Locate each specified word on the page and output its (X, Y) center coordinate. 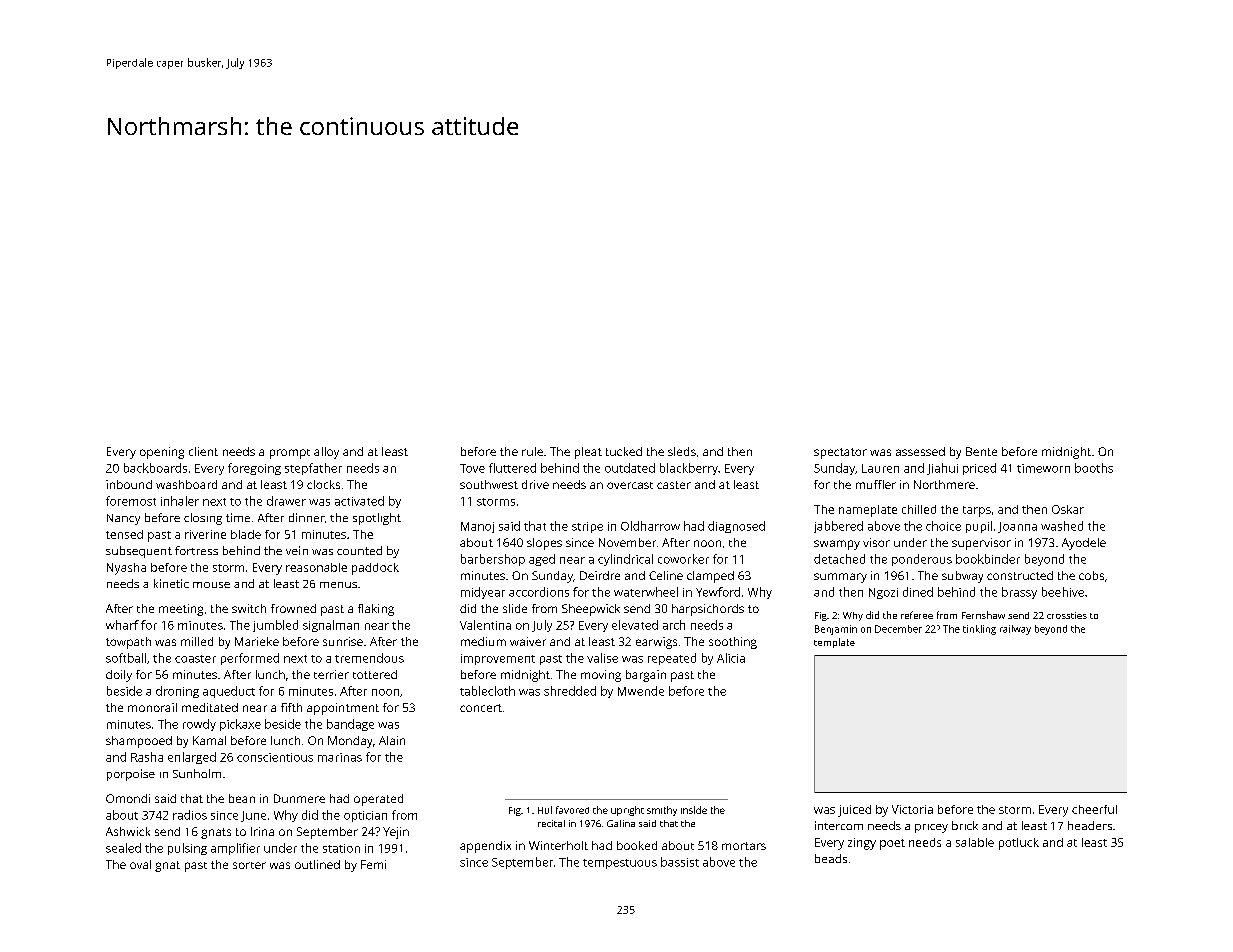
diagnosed (736, 527)
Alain (392, 740)
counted (359, 550)
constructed (1020, 575)
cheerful (1094, 809)
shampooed (139, 742)
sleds (682, 451)
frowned (293, 608)
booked (637, 845)
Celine (666, 575)
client (203, 451)
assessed (920, 451)
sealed (123, 848)
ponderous (922, 560)
